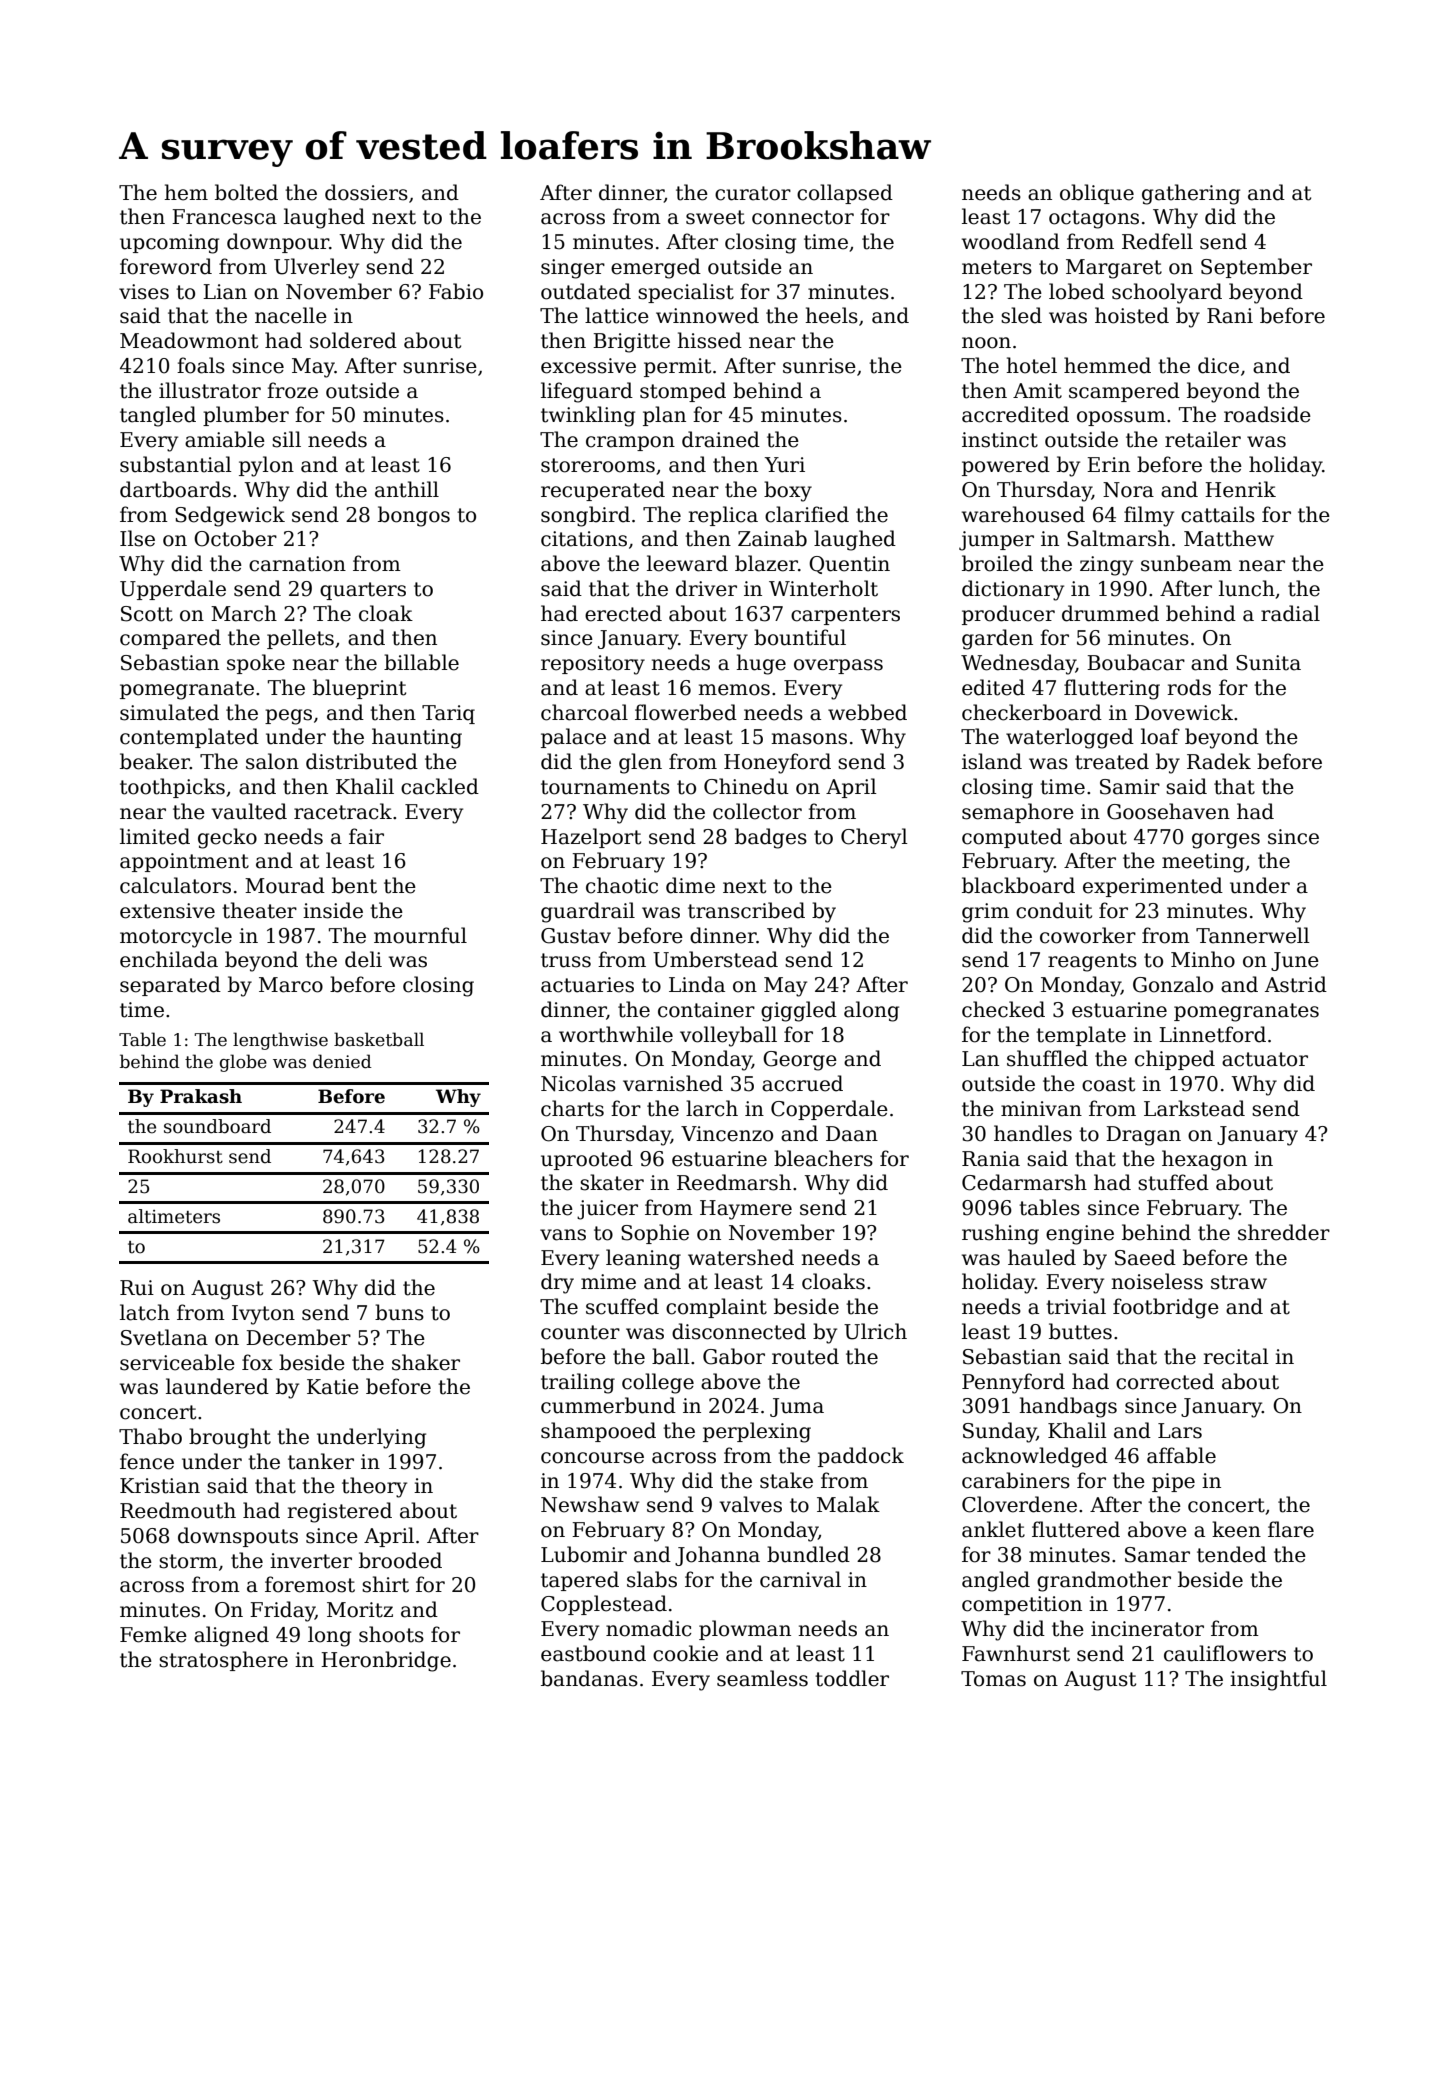 The width and height of the image is (1450, 2100). What do you see at coordinates (592, 1458) in the image?
I see `concourse` at bounding box center [592, 1458].
